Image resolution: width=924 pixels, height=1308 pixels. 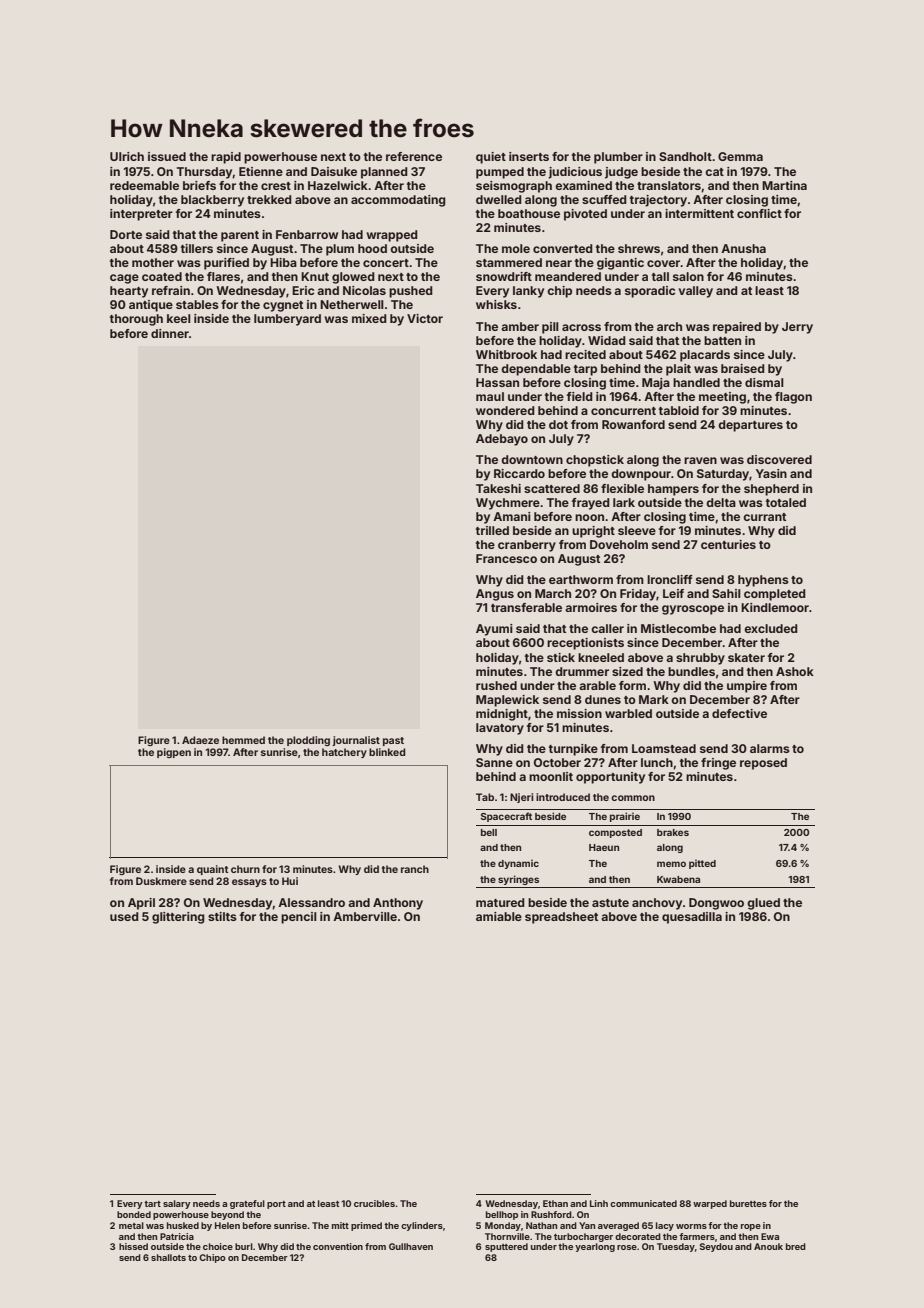 I want to click on grateful, so click(x=247, y=1204).
